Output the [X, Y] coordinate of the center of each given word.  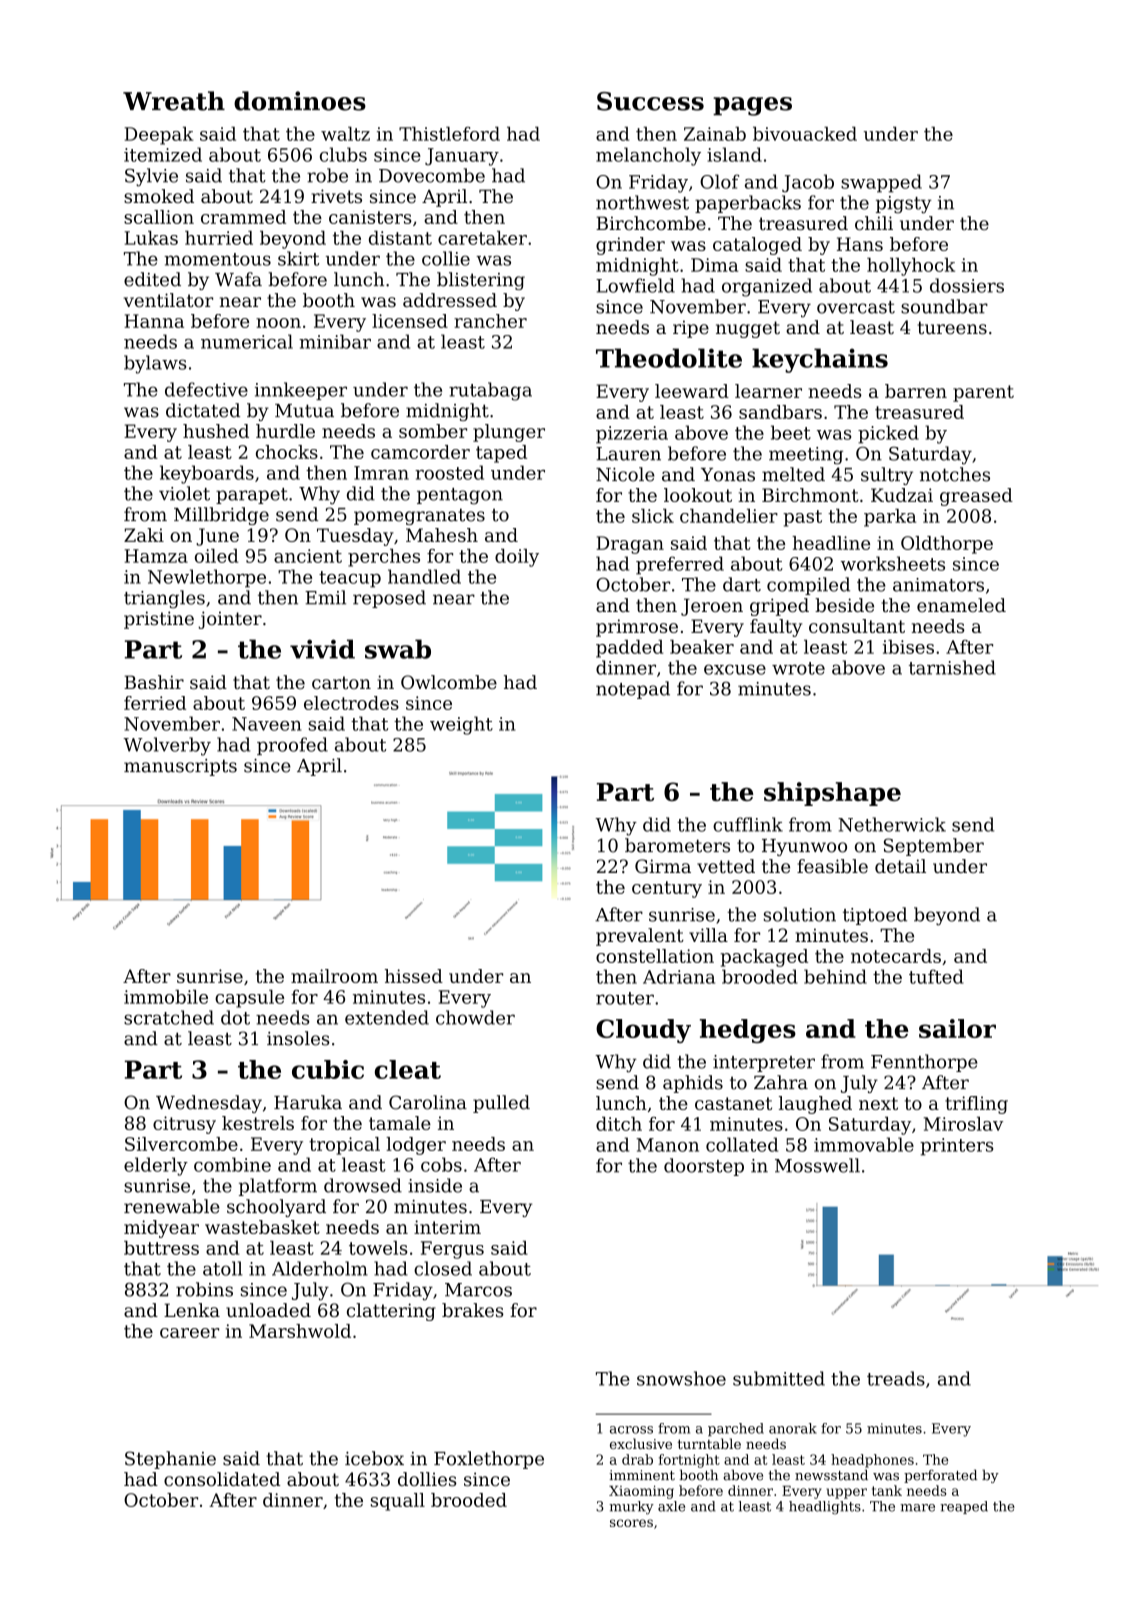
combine [232, 1164]
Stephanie [170, 1460]
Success [650, 101]
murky [631, 1508]
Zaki [144, 535]
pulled [501, 1104]
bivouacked [805, 134]
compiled [808, 586]
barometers [677, 845]
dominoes [300, 101]
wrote [798, 668]
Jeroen [712, 607]
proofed [292, 746]
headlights [825, 1508]
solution [800, 914]
